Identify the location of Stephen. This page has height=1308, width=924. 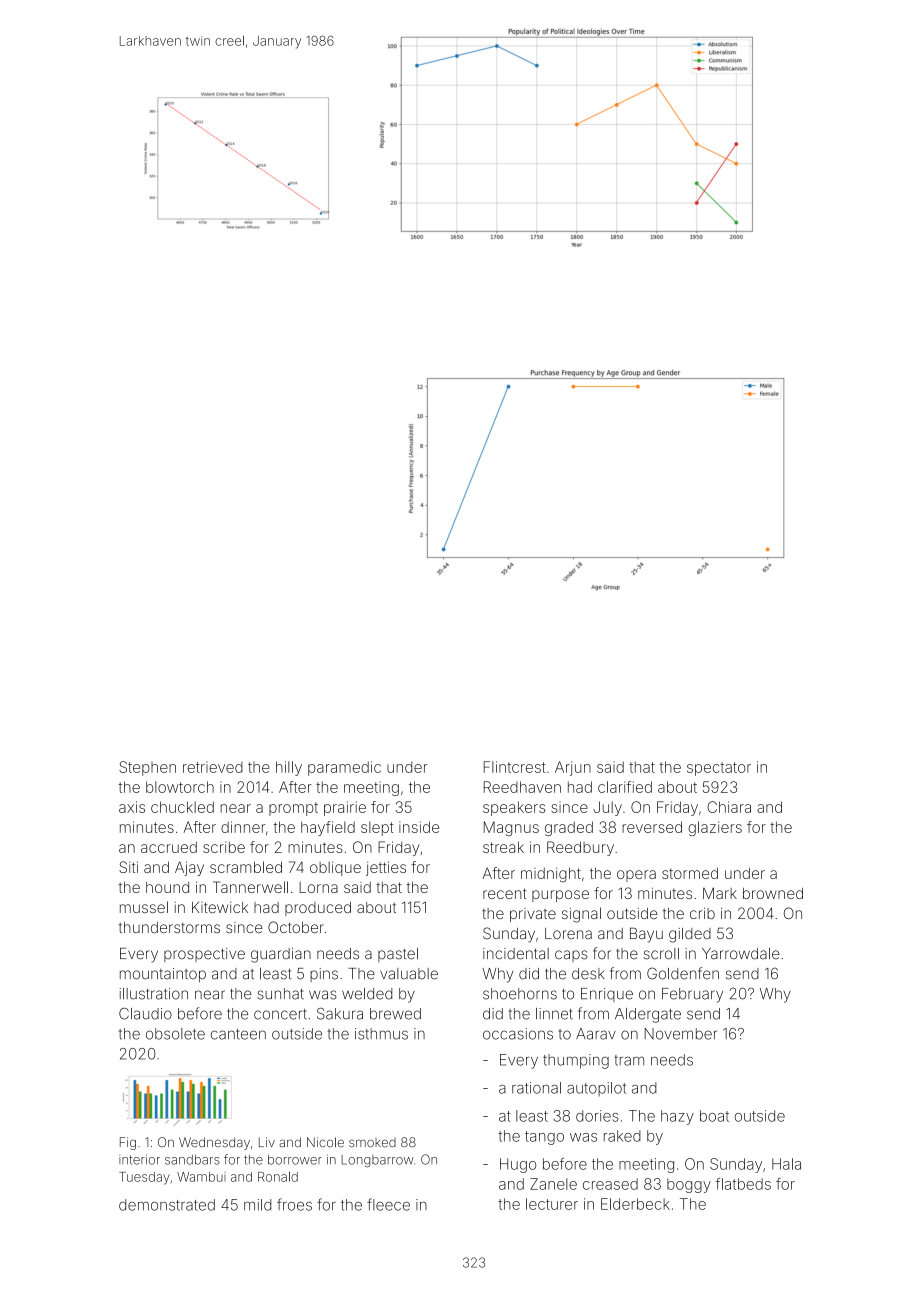
(147, 768).
